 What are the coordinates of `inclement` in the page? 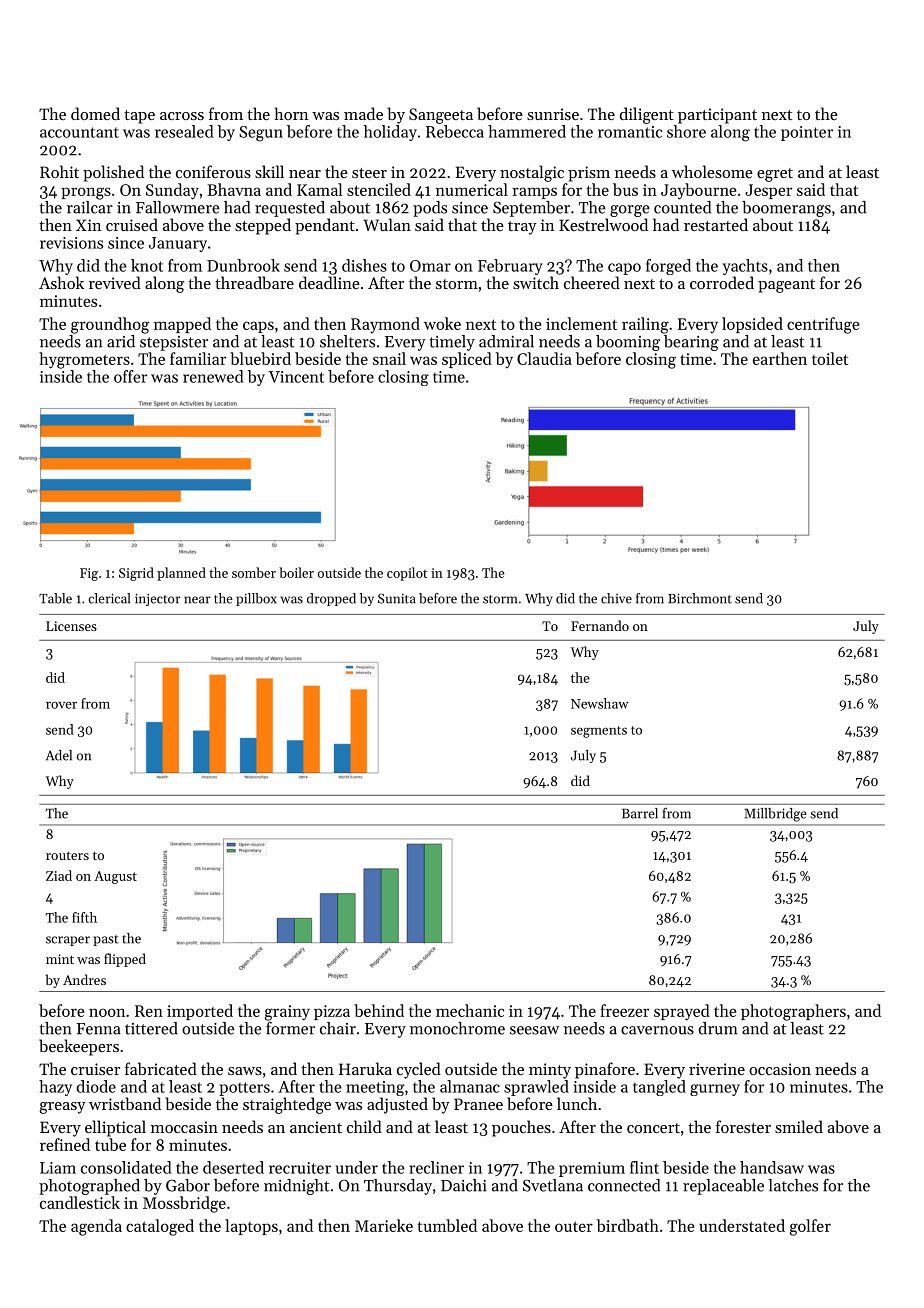 It's located at (581, 323).
